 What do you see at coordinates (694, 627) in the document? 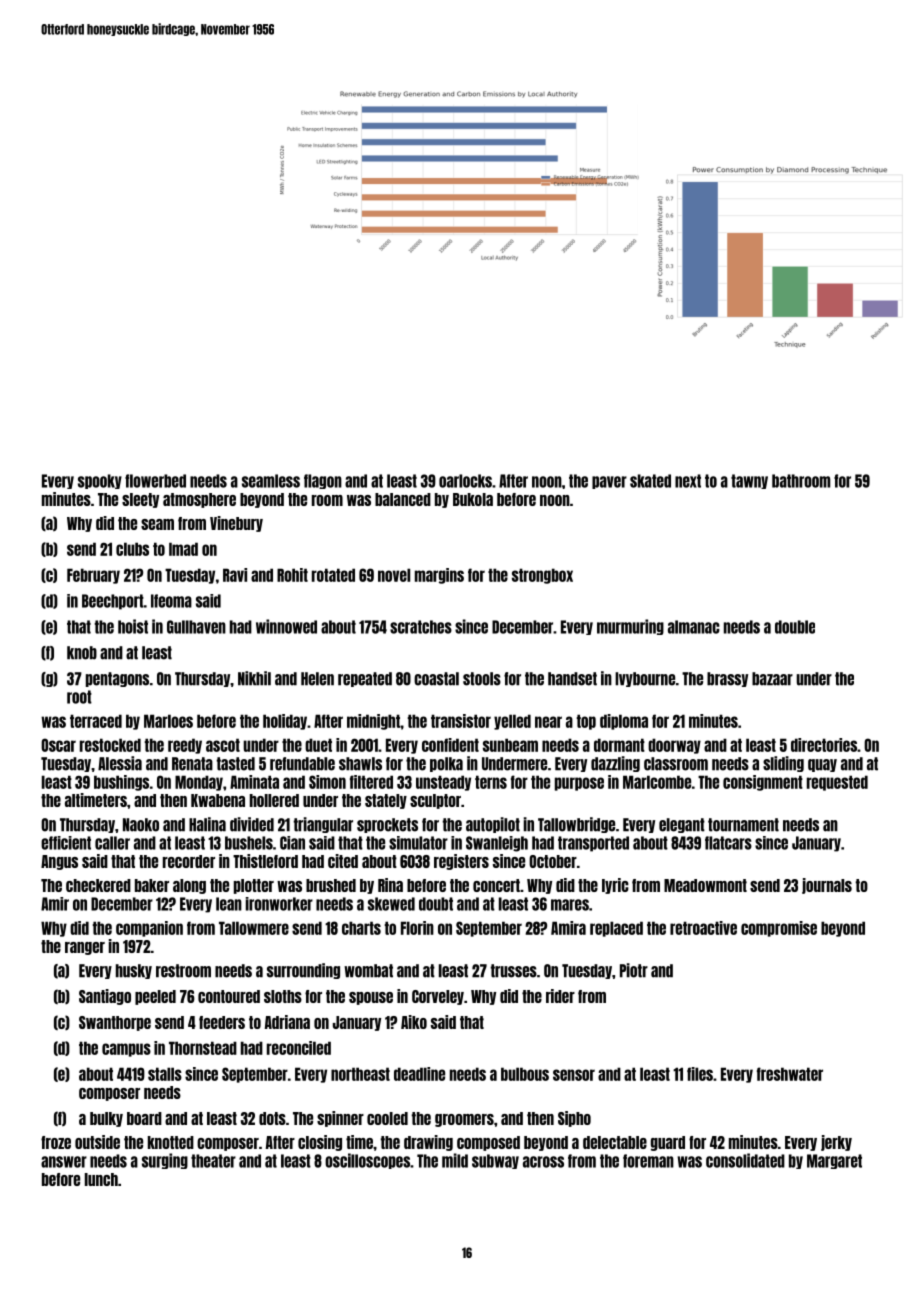
I see `almanac` at bounding box center [694, 627].
